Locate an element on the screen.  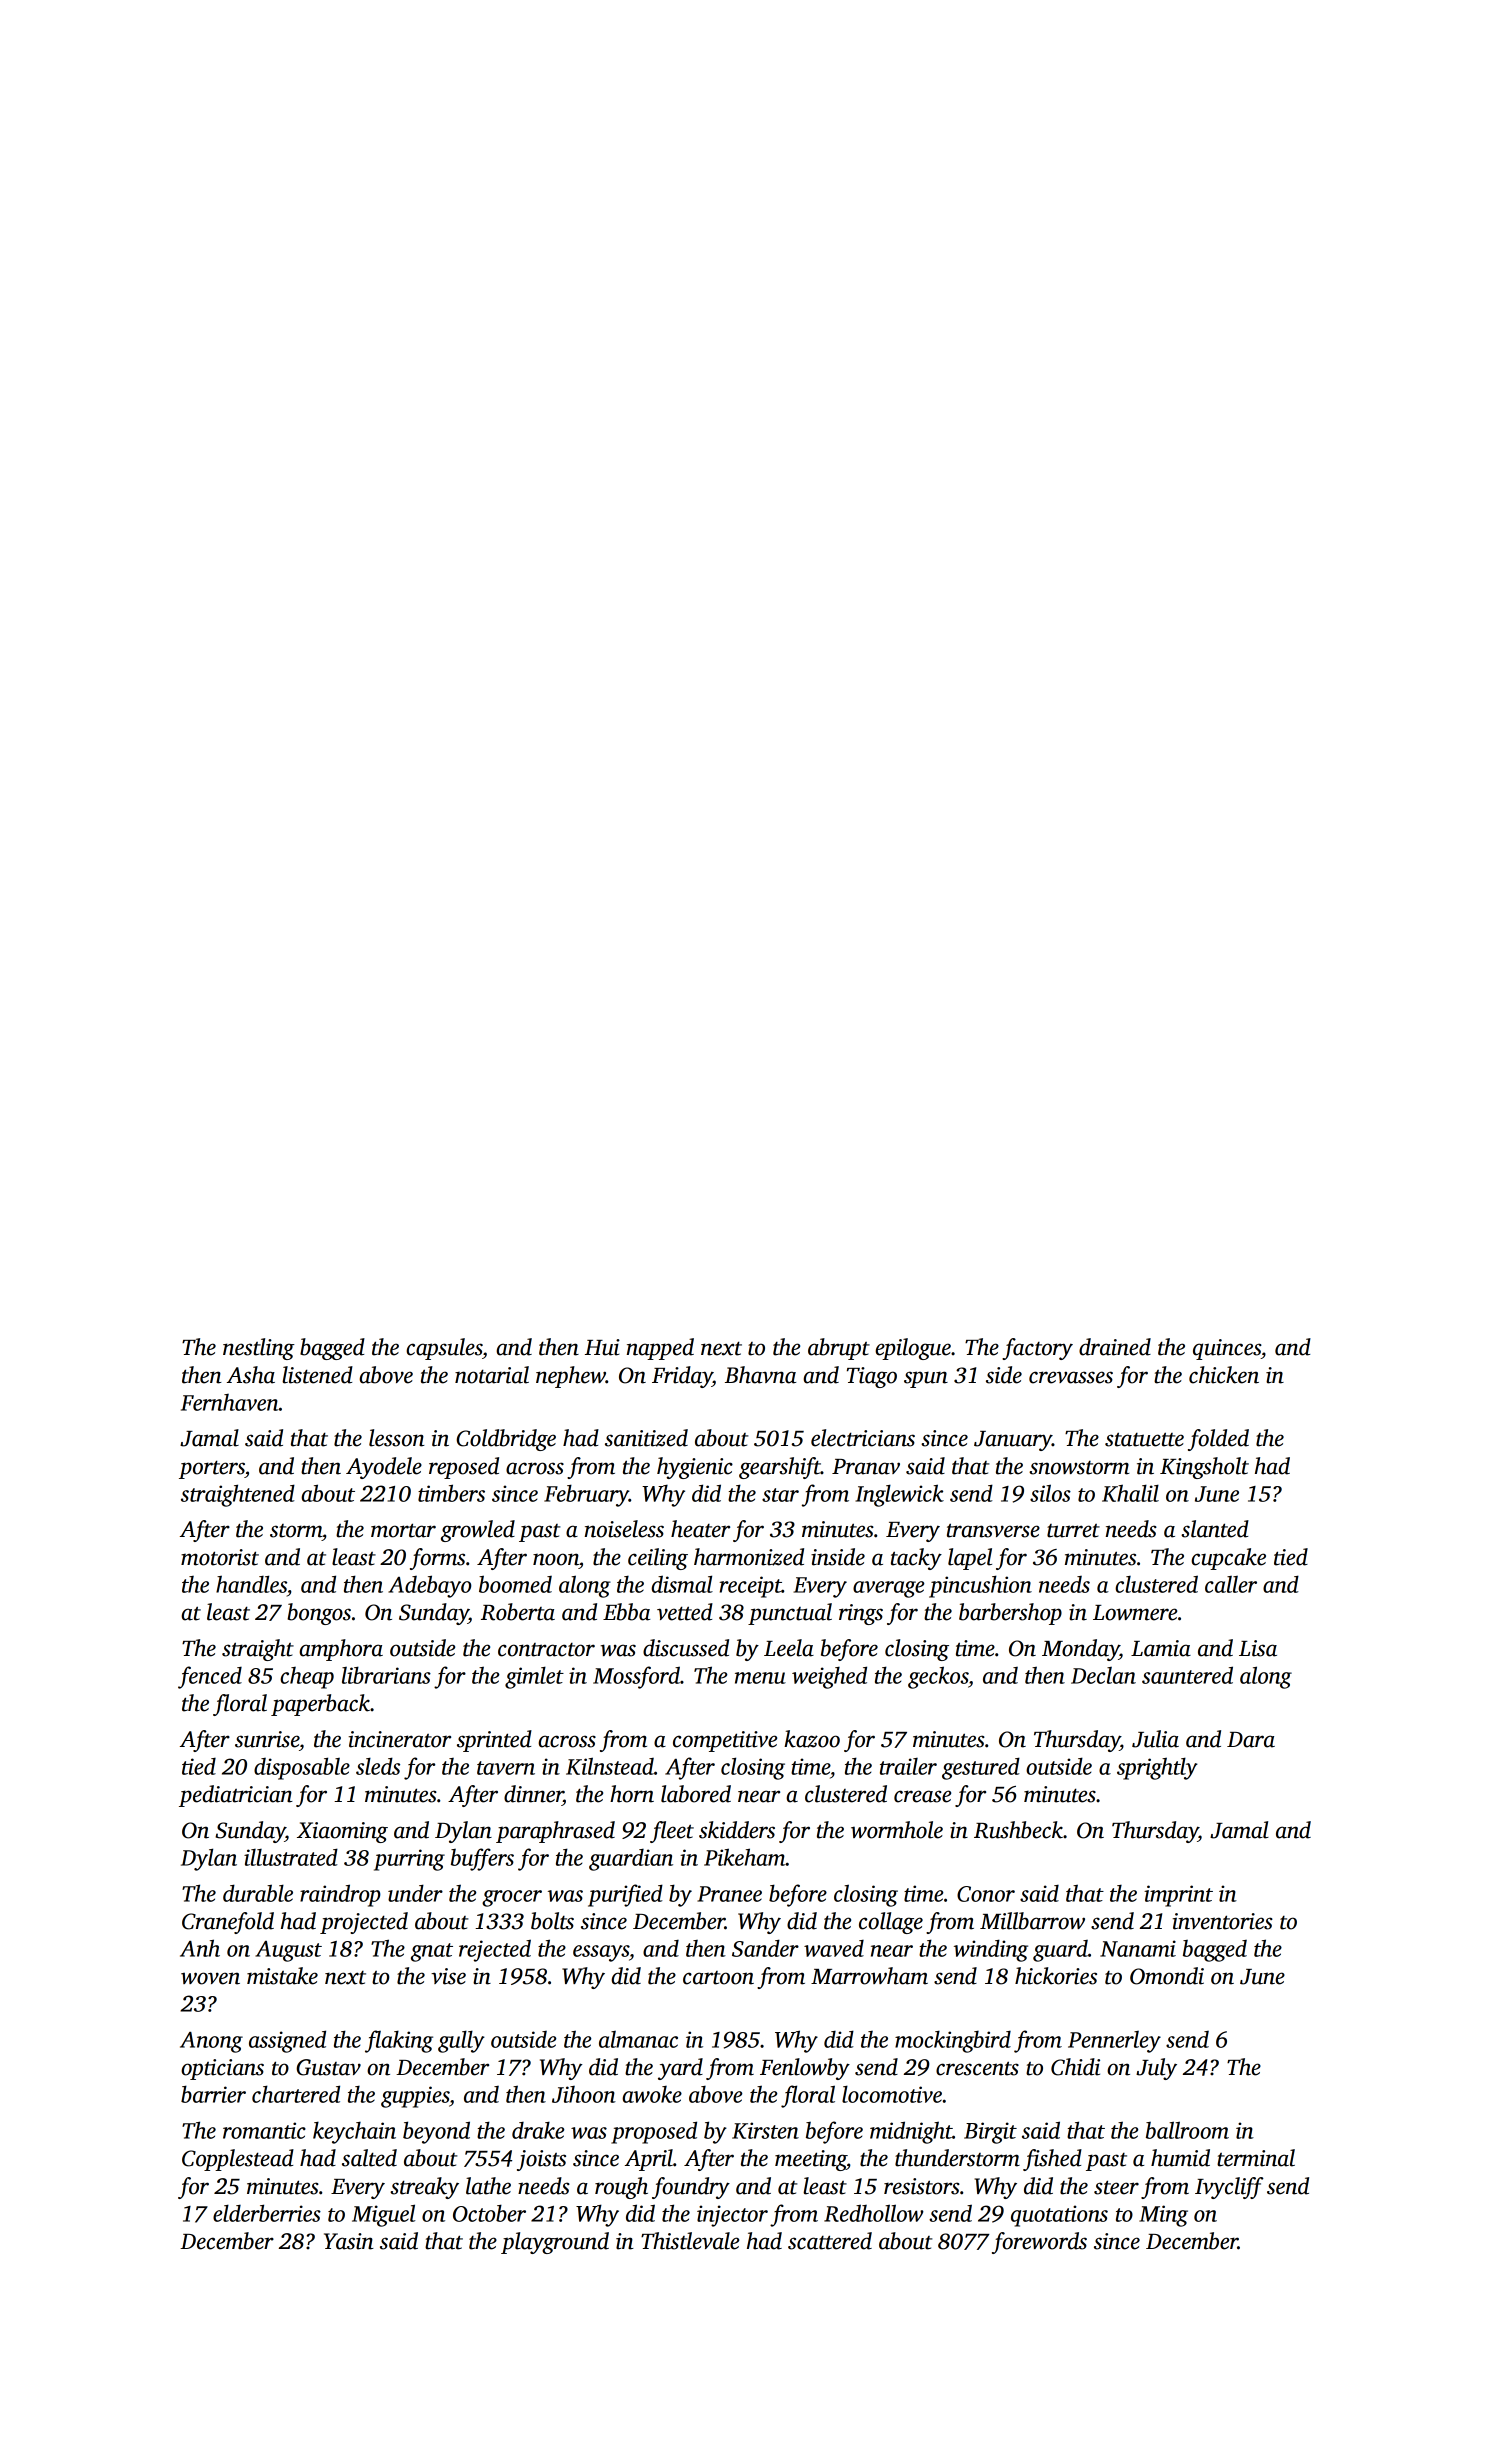
projected is located at coordinates (364, 1923).
